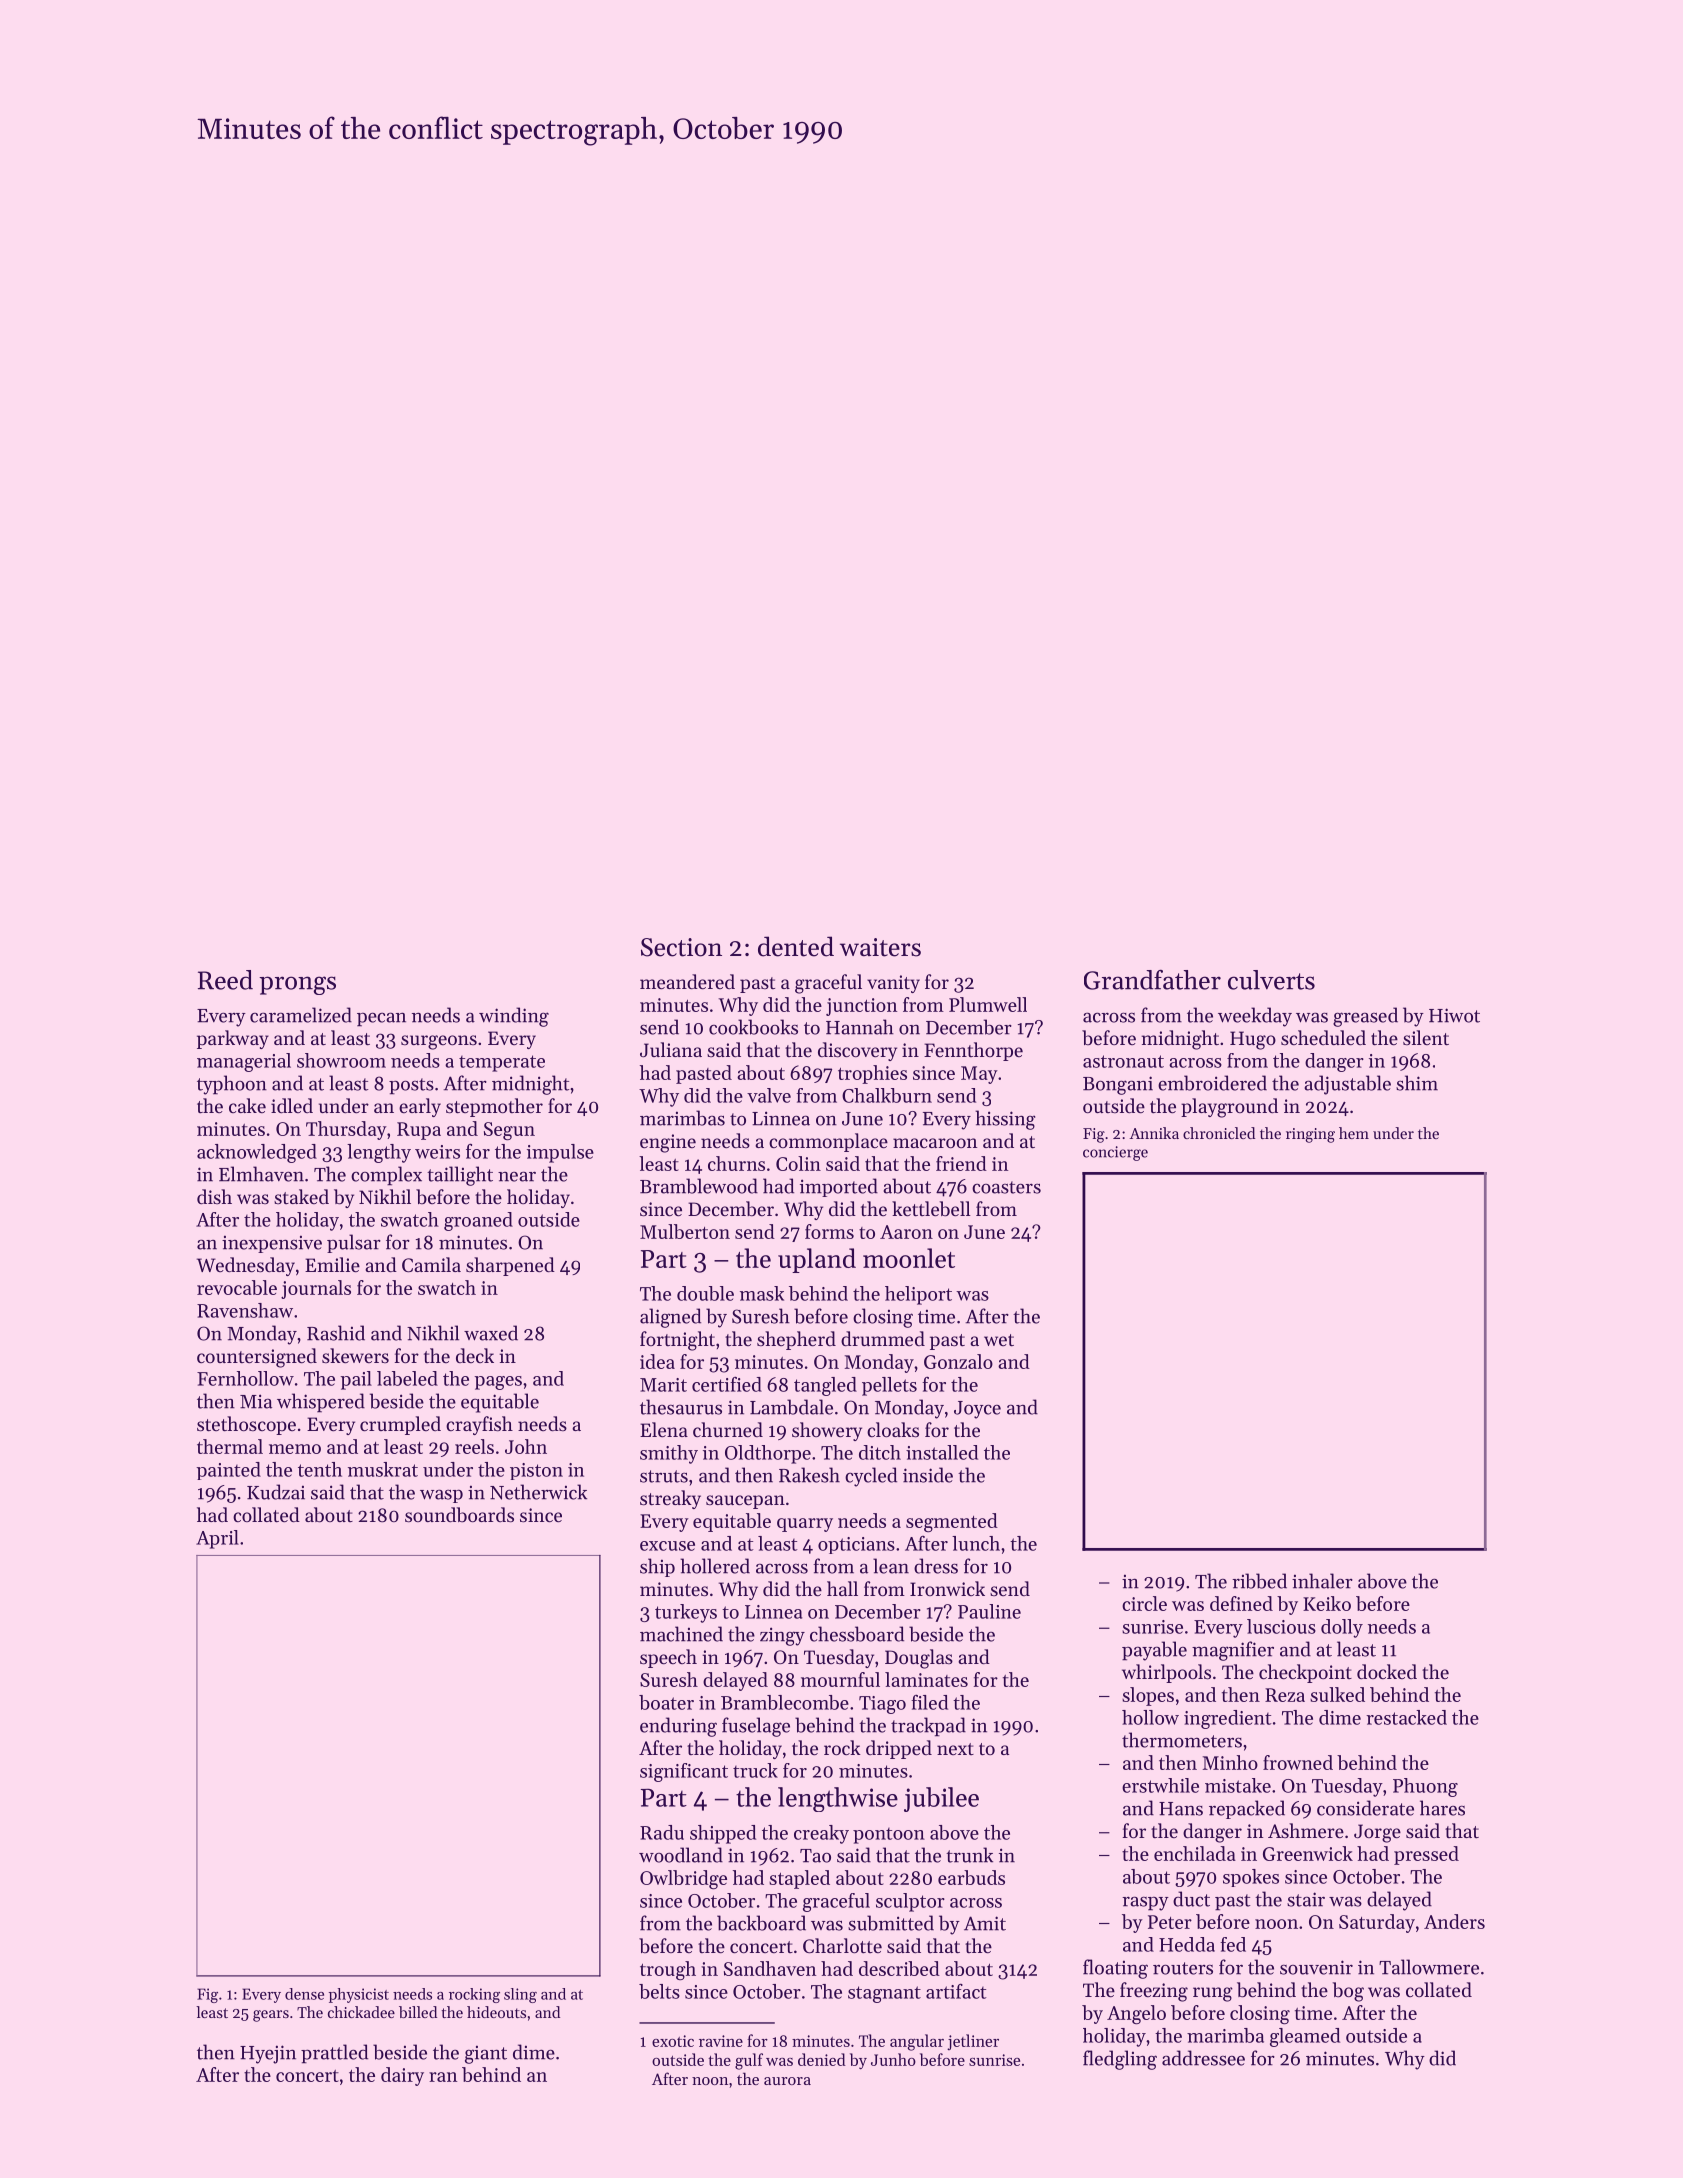  What do you see at coordinates (402, 2076) in the image?
I see `dairy` at bounding box center [402, 2076].
